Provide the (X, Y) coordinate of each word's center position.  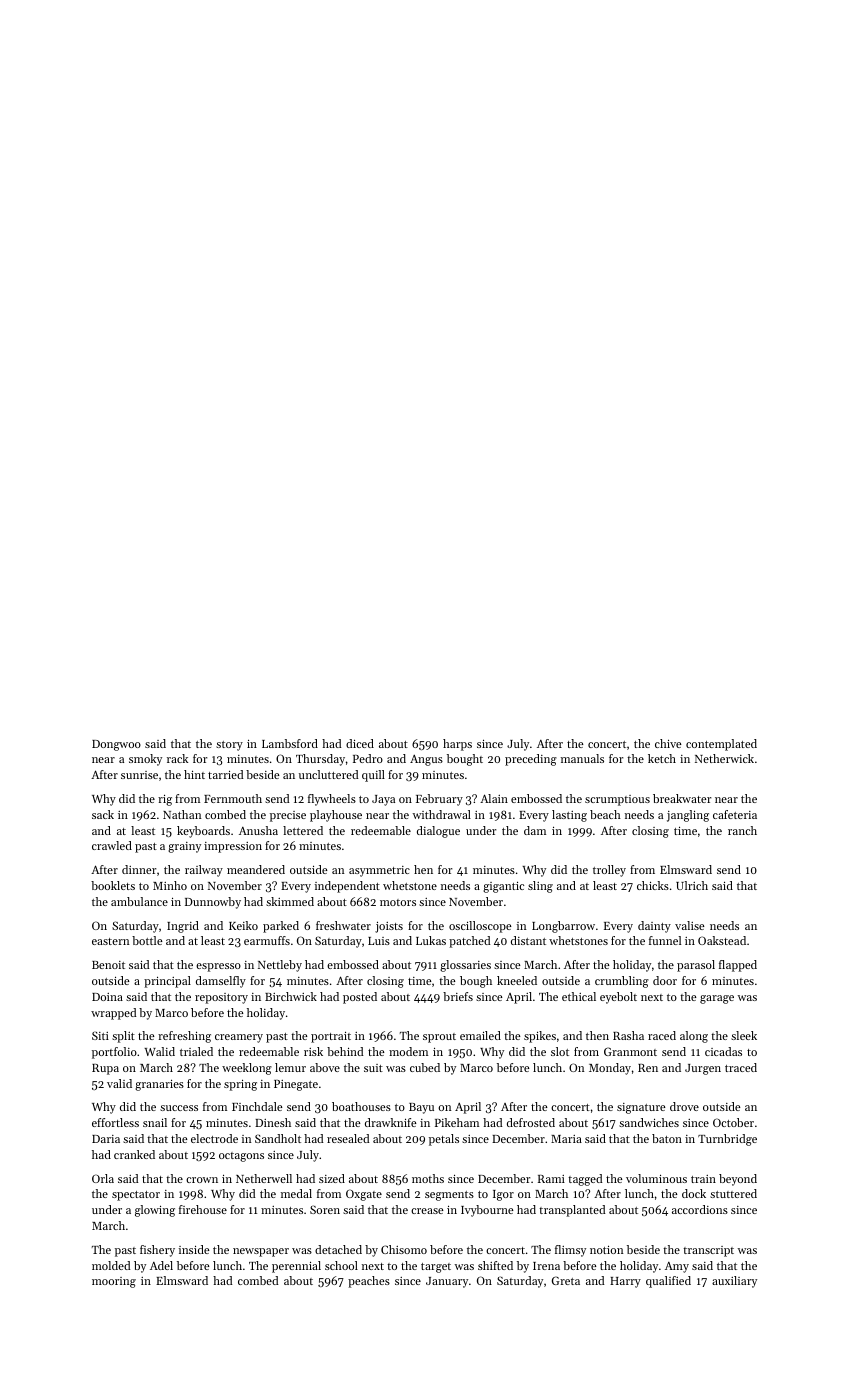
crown (202, 1180)
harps (457, 745)
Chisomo (404, 1249)
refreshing (184, 1037)
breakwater (682, 798)
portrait (331, 1037)
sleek (744, 1035)
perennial (296, 1267)
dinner (139, 869)
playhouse (336, 816)
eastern (111, 941)
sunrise (139, 775)
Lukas (431, 940)
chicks (653, 885)
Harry (625, 1282)
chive (668, 743)
